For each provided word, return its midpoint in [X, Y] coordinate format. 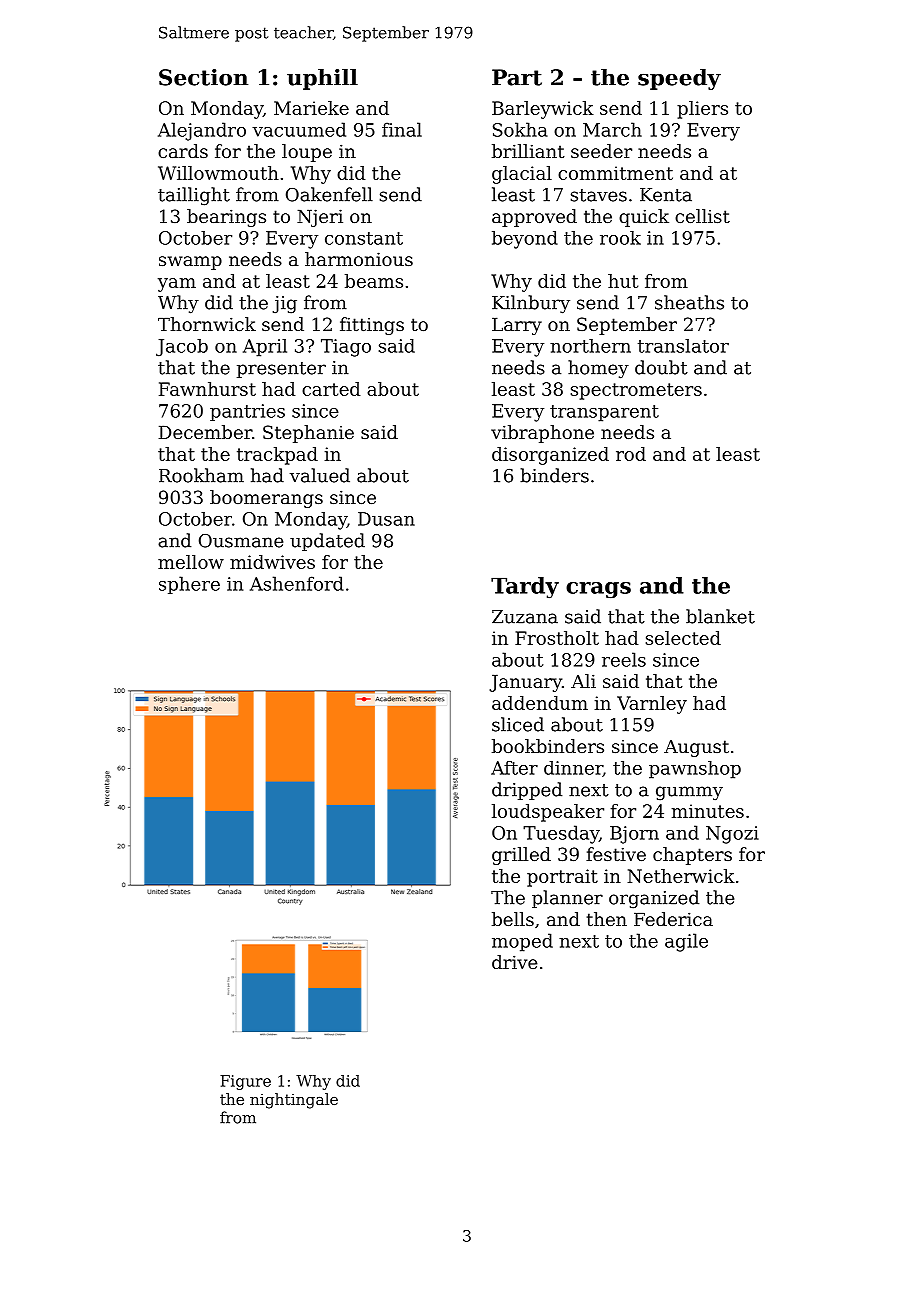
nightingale [294, 1101]
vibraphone [542, 434]
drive [515, 962]
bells [513, 919]
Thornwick [207, 324]
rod [631, 454]
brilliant [528, 151]
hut [623, 281]
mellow [191, 562]
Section [203, 77]
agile [686, 942]
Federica [673, 919]
